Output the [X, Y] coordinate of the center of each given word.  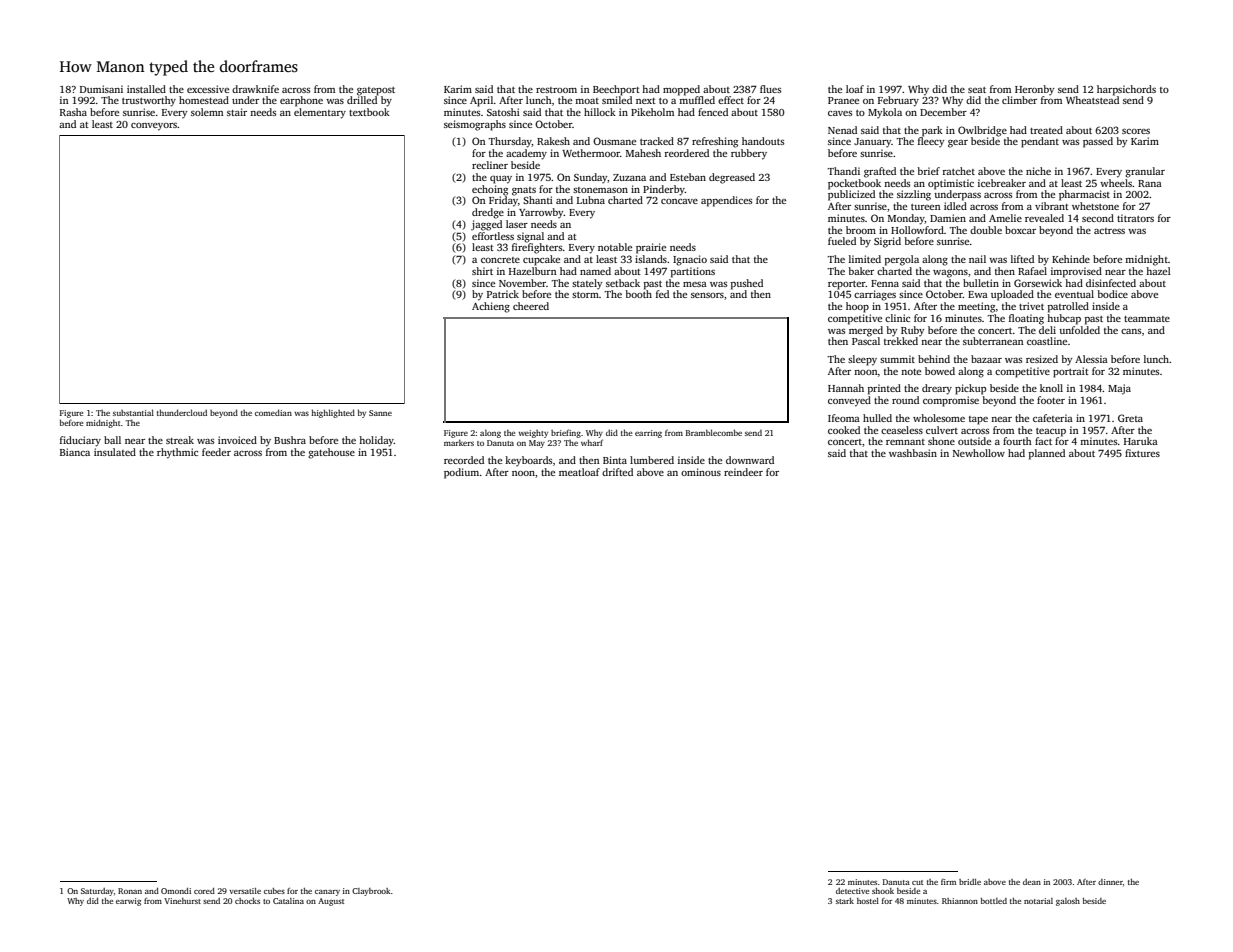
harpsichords [1126, 90]
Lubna [591, 200]
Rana [1150, 183]
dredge [488, 213]
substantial [133, 412]
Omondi [176, 891]
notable [615, 247]
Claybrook [371, 892]
